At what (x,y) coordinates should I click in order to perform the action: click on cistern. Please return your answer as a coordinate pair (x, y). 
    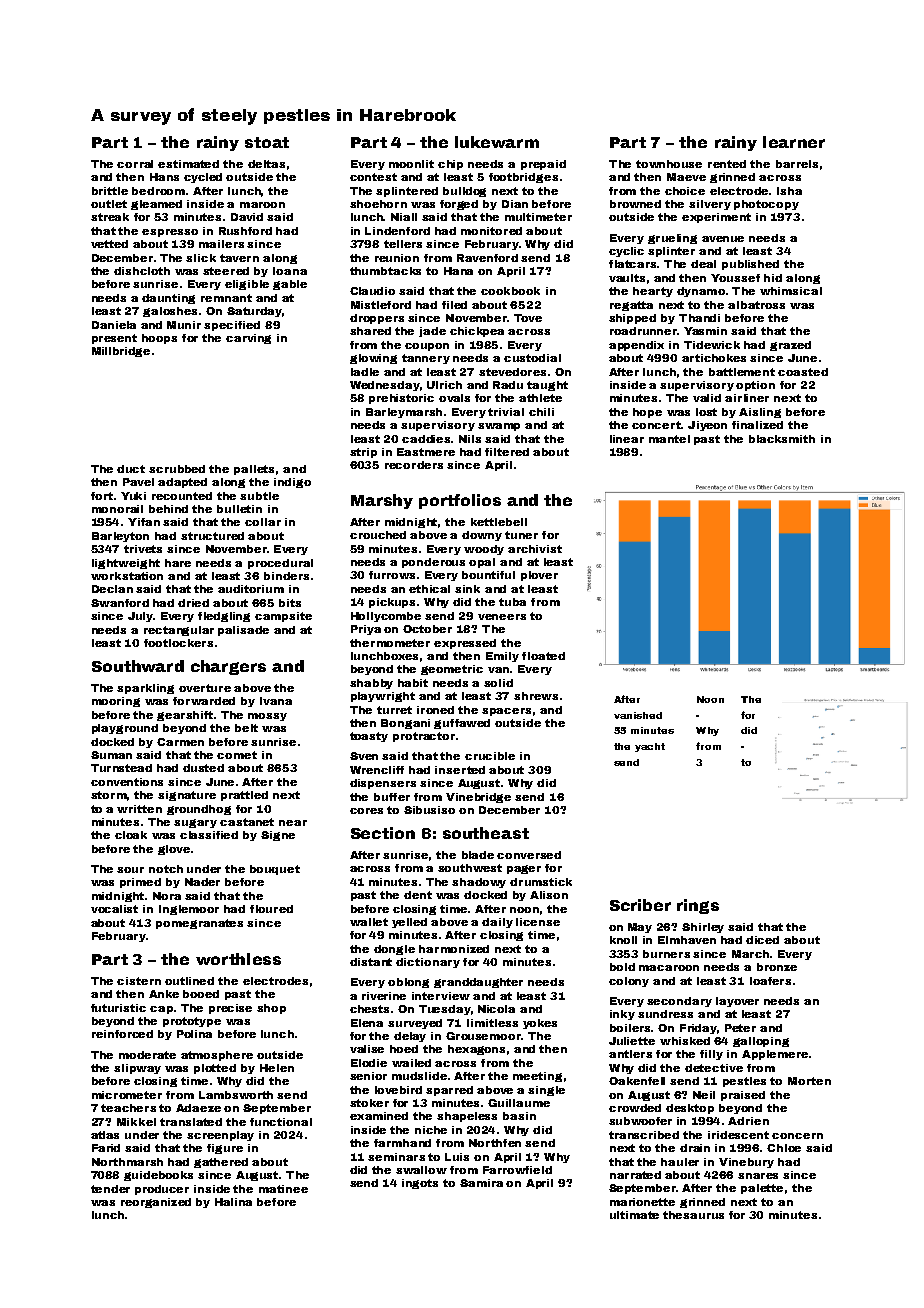
    Looking at the image, I should click on (139, 981).
